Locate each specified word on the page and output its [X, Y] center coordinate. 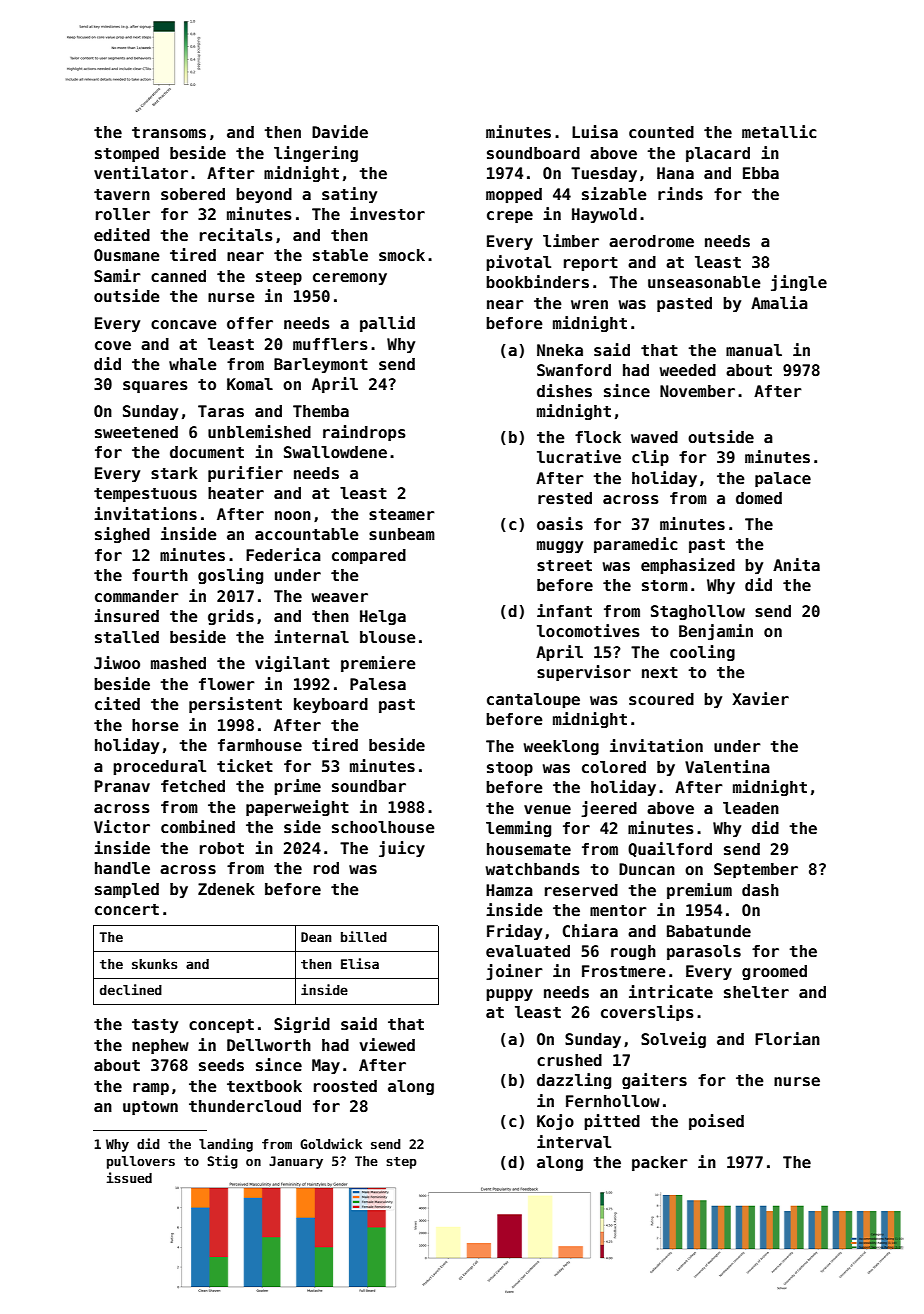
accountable [307, 534]
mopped [514, 195]
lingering [316, 154]
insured [126, 616]
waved [654, 437]
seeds [221, 1065]
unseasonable [704, 282]
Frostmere [624, 971]
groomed [774, 972]
